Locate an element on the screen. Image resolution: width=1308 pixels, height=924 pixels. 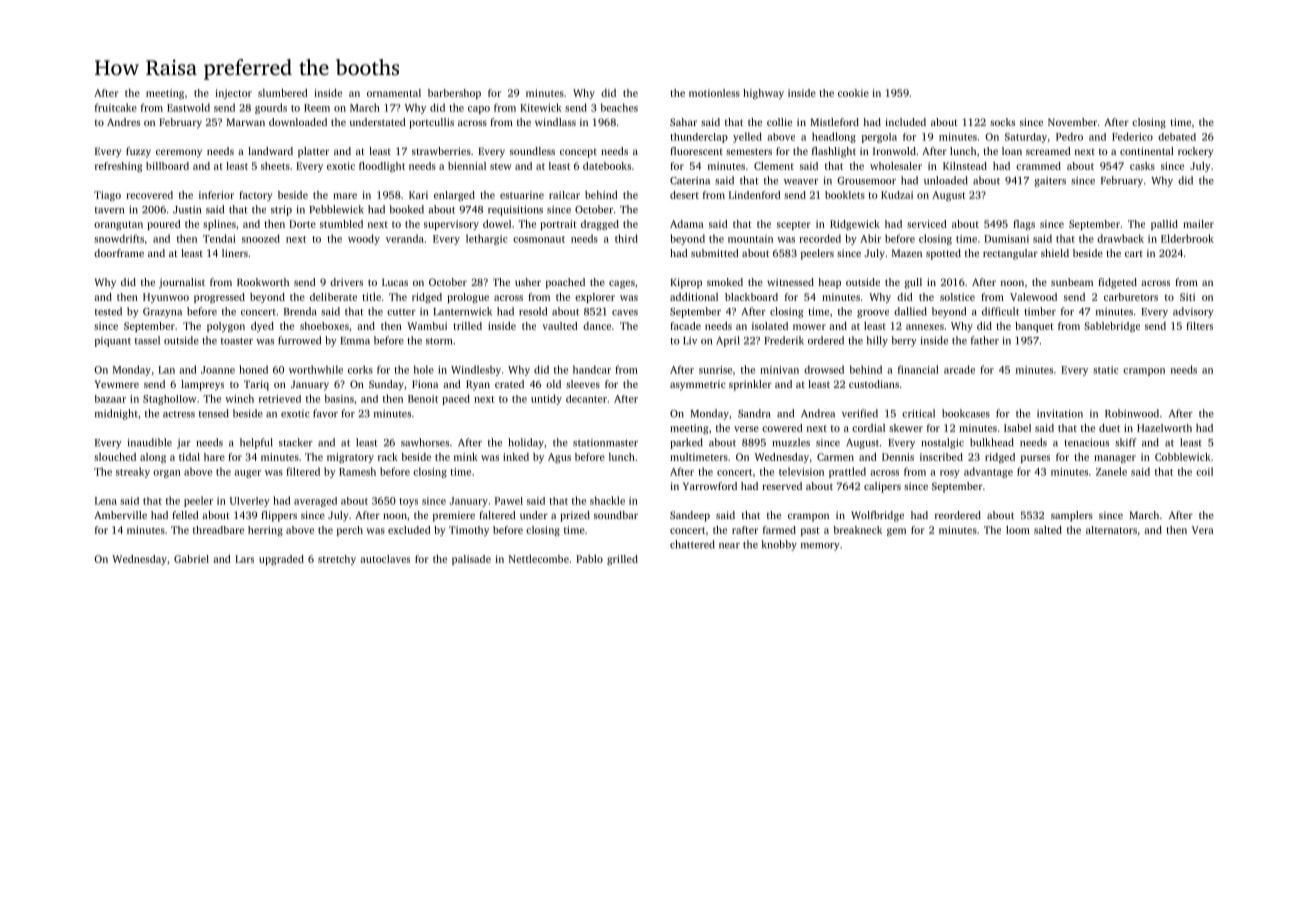
slumbered is located at coordinates (283, 93).
